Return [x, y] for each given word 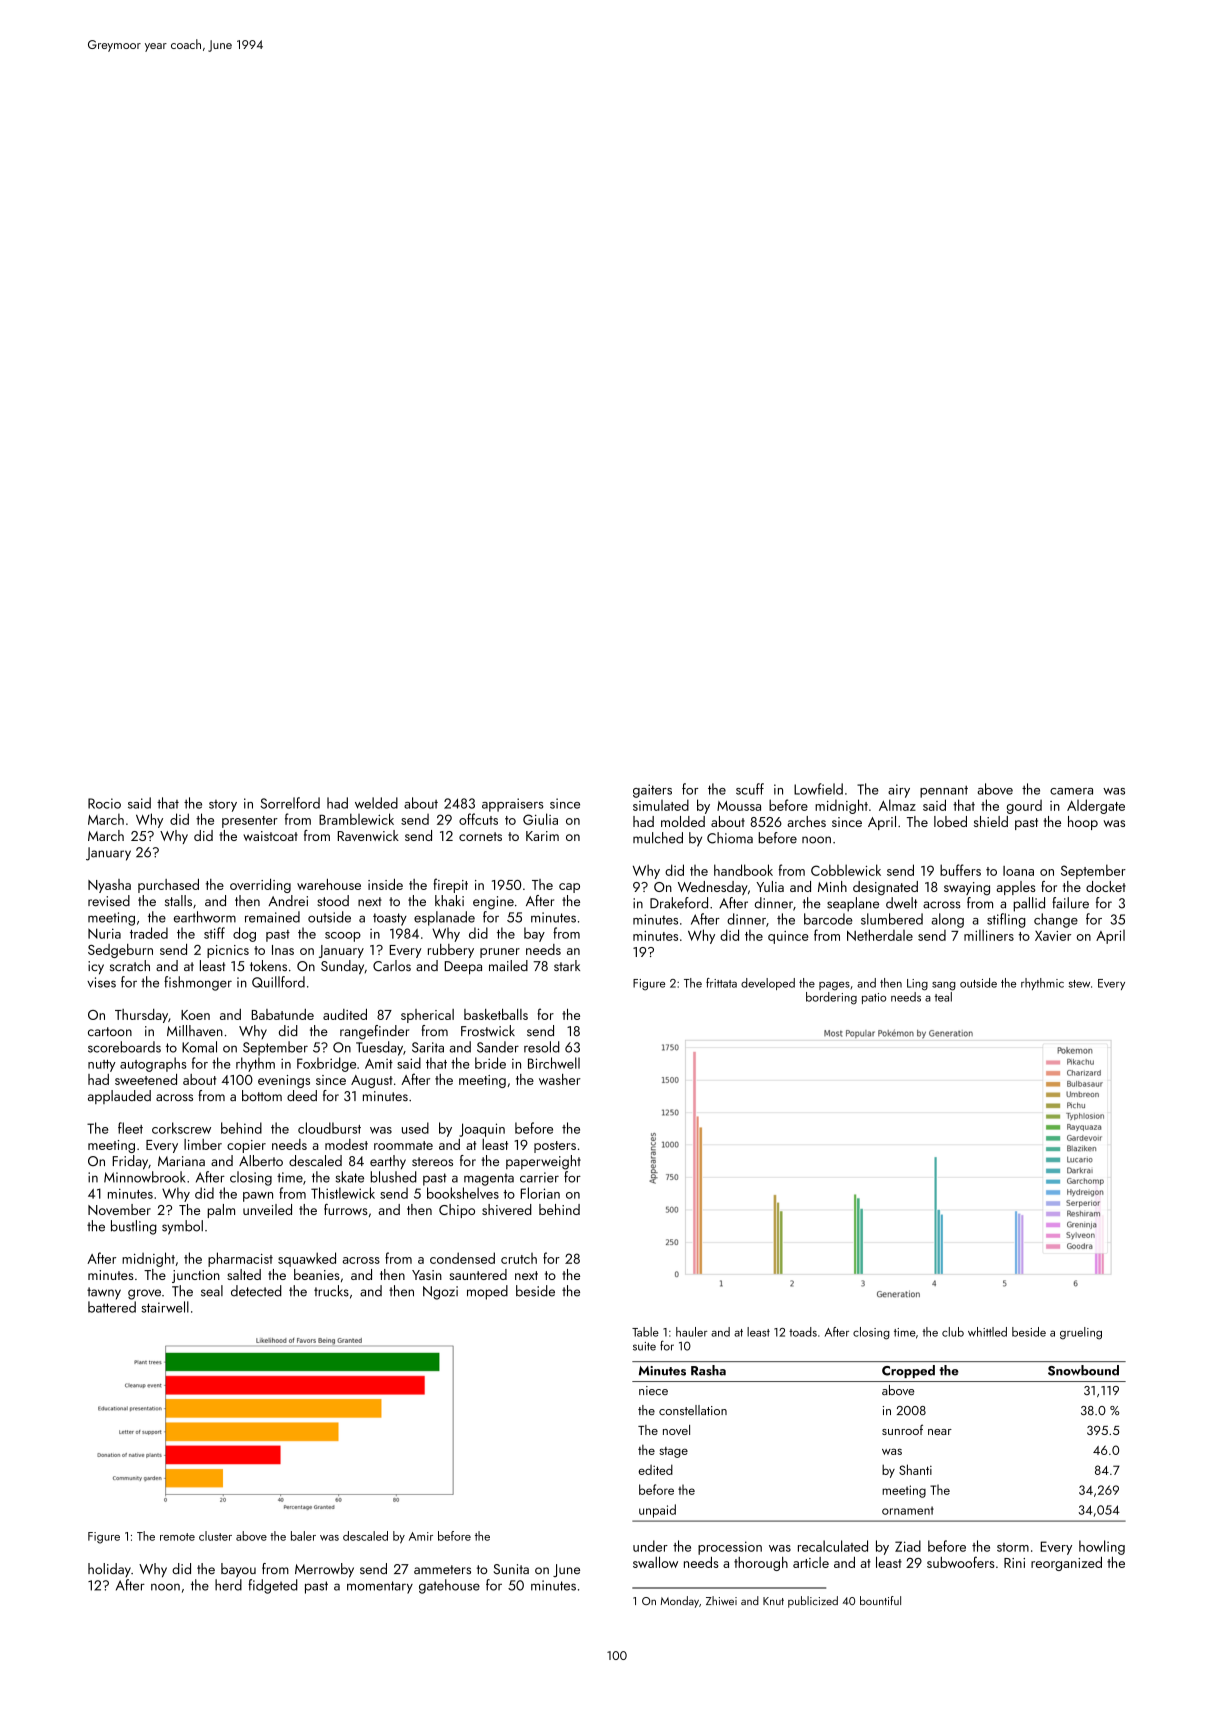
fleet [130, 1128]
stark [567, 965]
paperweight [543, 1162]
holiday [109, 1570]
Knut [773, 1601]
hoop [1083, 823]
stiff [214, 933]
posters [555, 1147]
